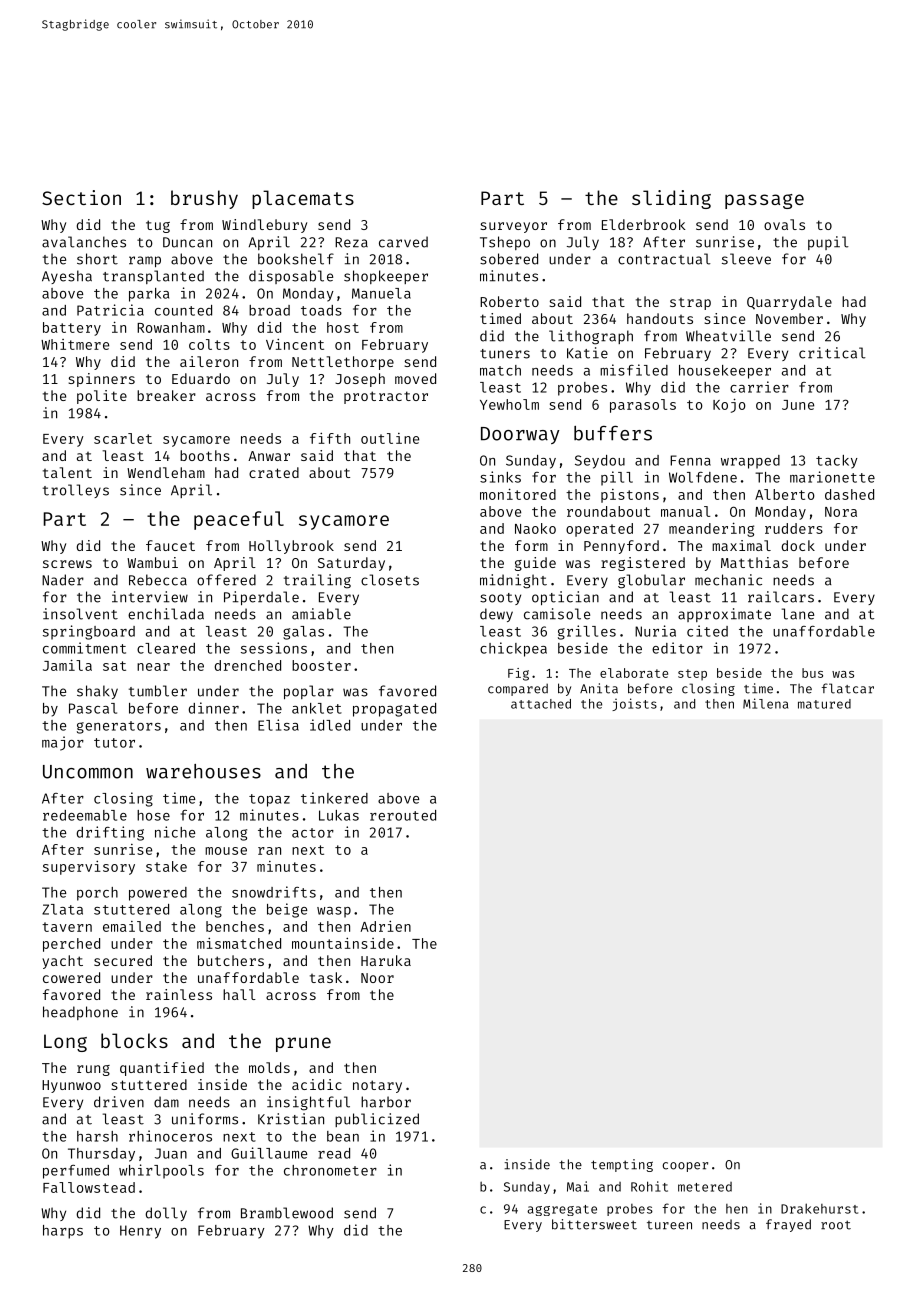 This screenshot has height=1308, width=924. Describe the element at coordinates (351, 564) in the screenshot. I see `Saturday` at that location.
